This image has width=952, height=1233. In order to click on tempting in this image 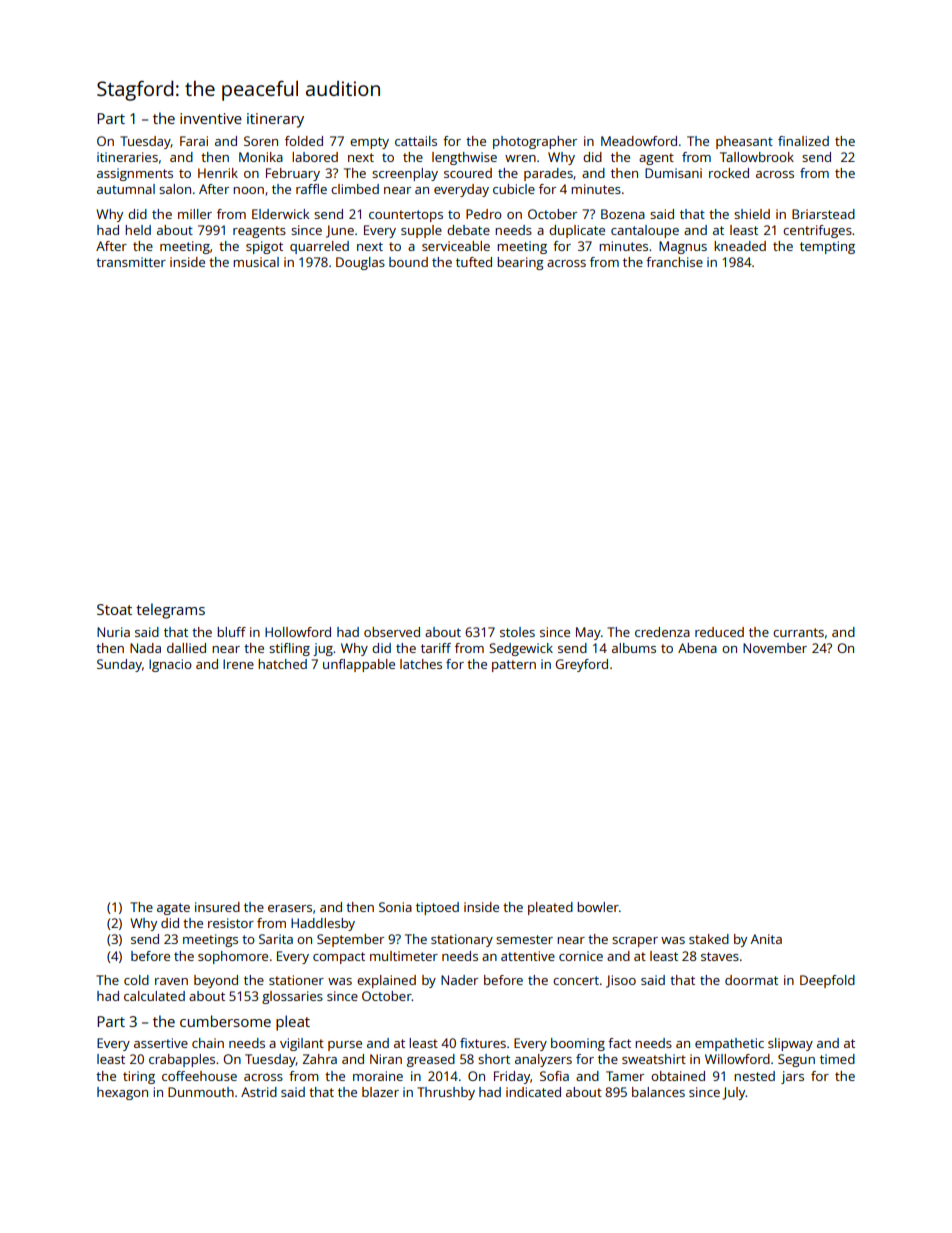, I will do `click(827, 247)`.
